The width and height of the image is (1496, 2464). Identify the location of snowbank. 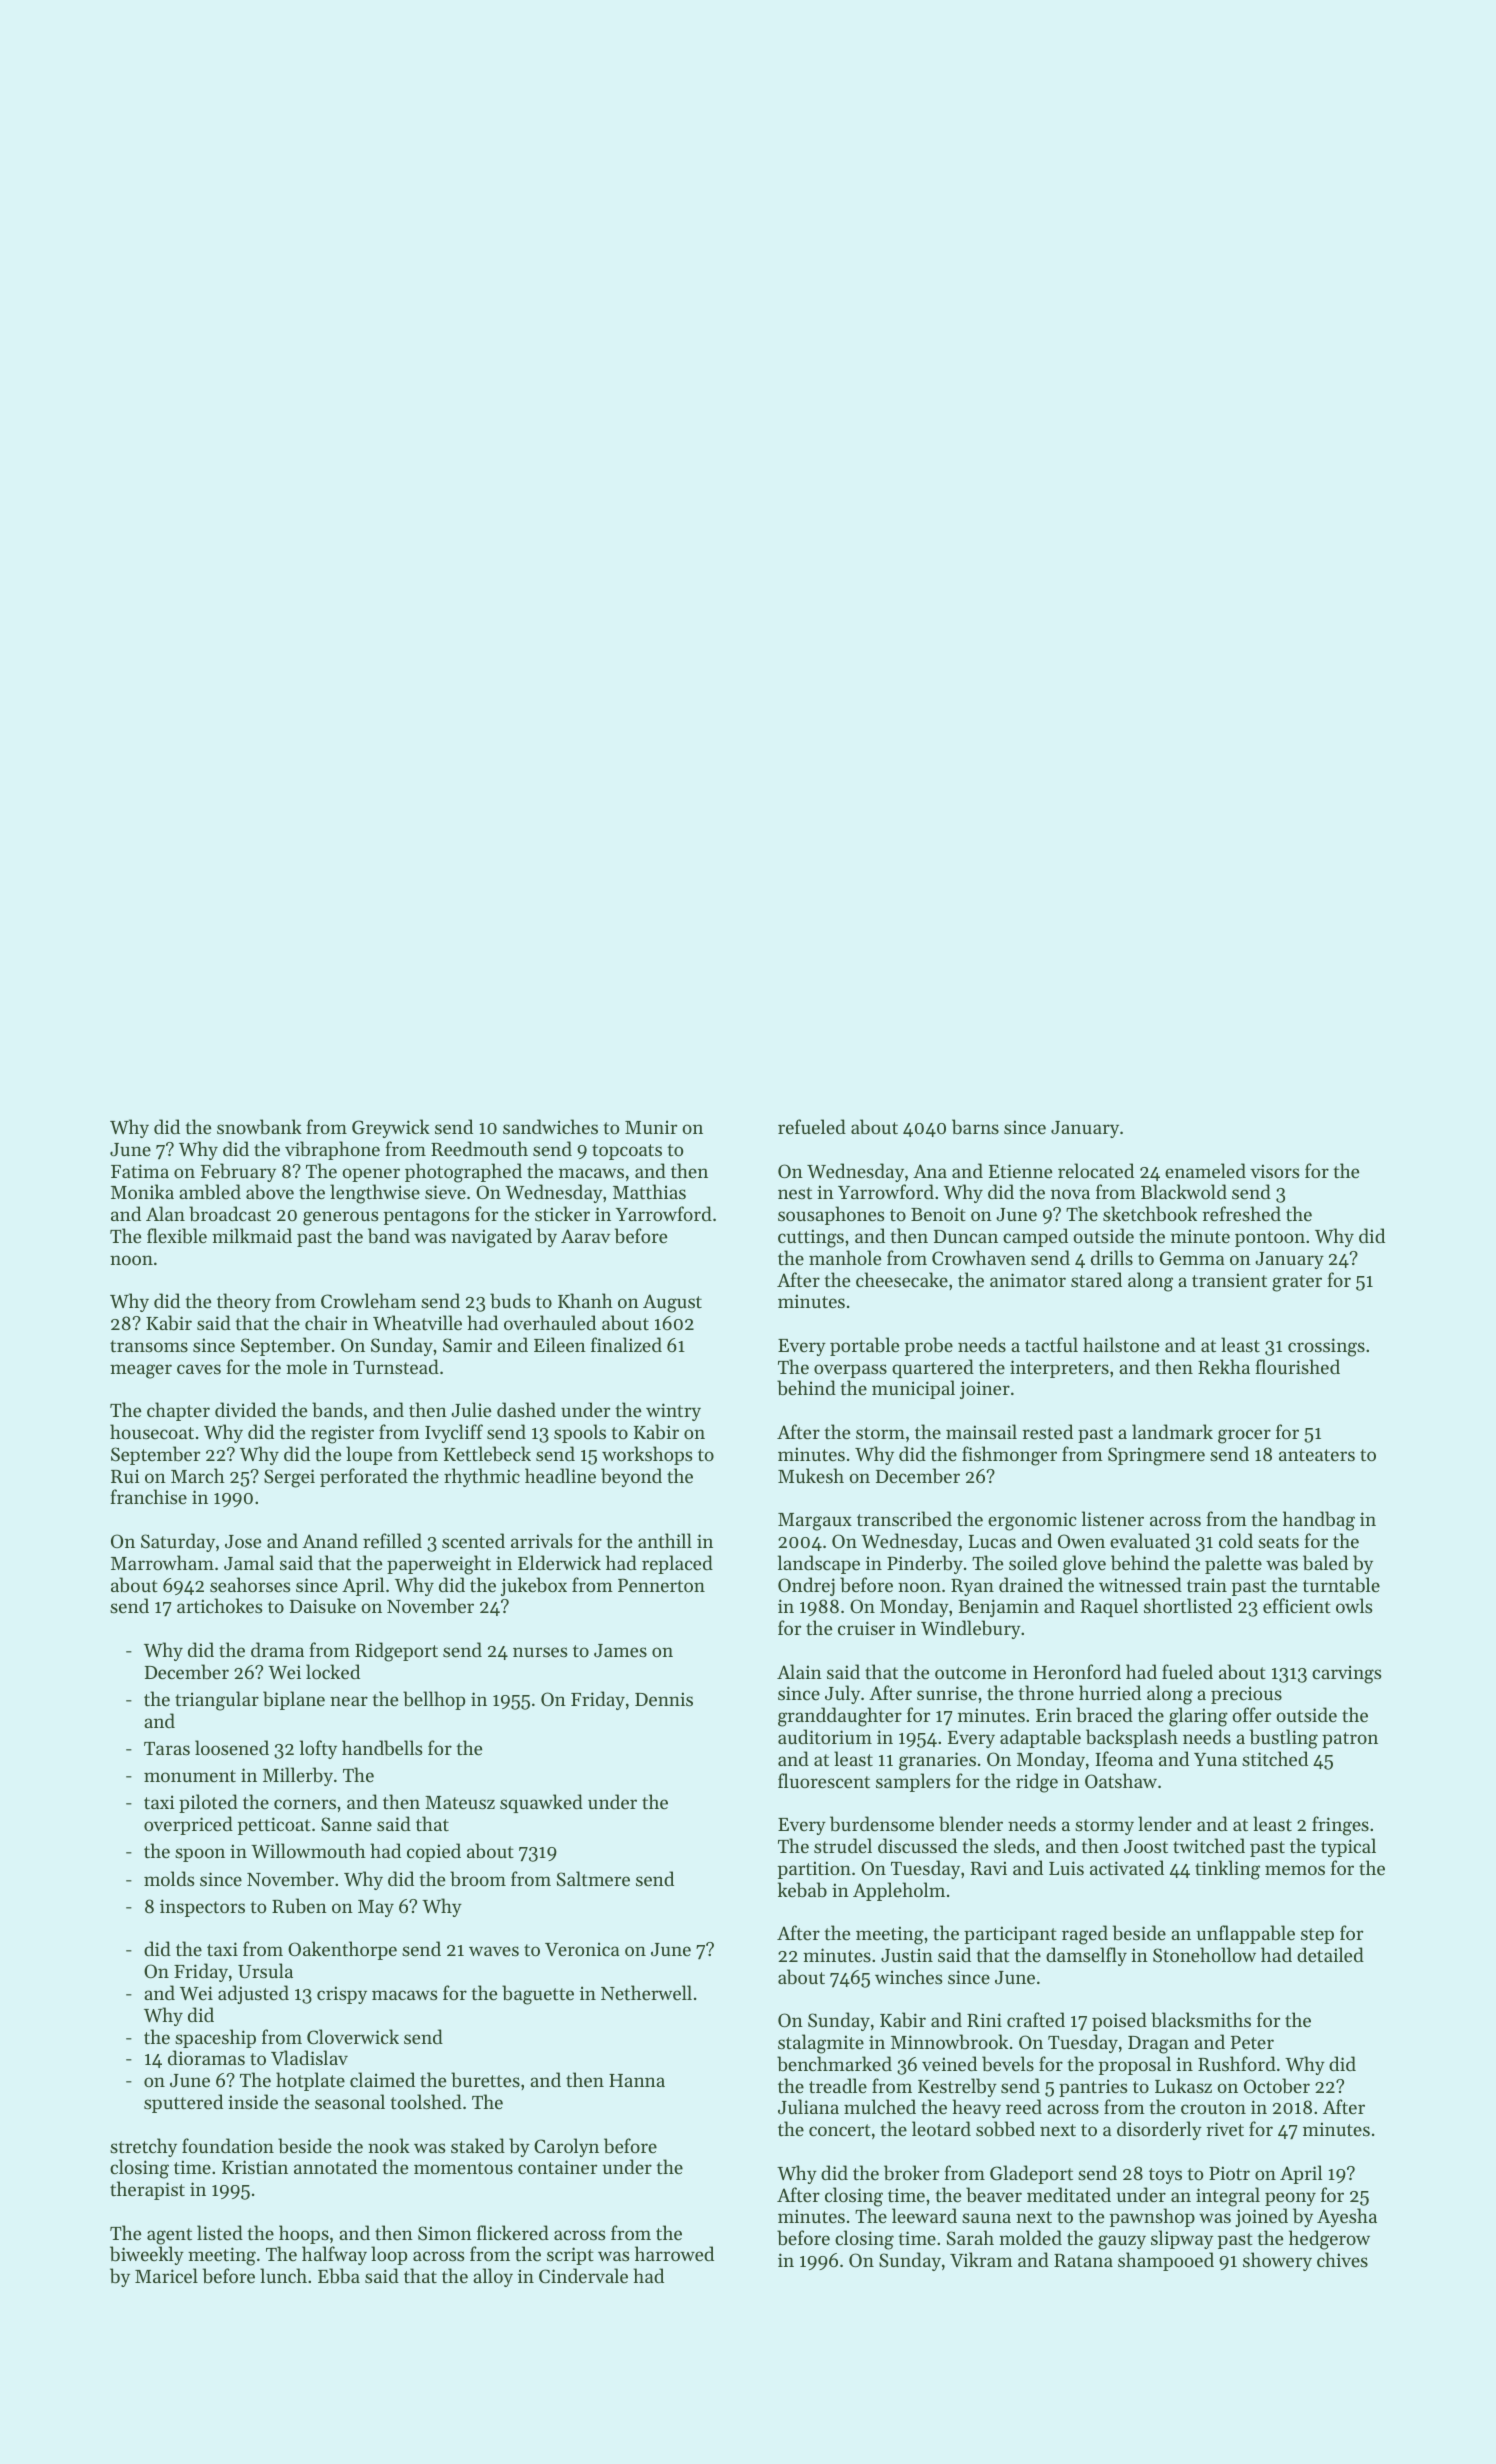
(259, 1127).
